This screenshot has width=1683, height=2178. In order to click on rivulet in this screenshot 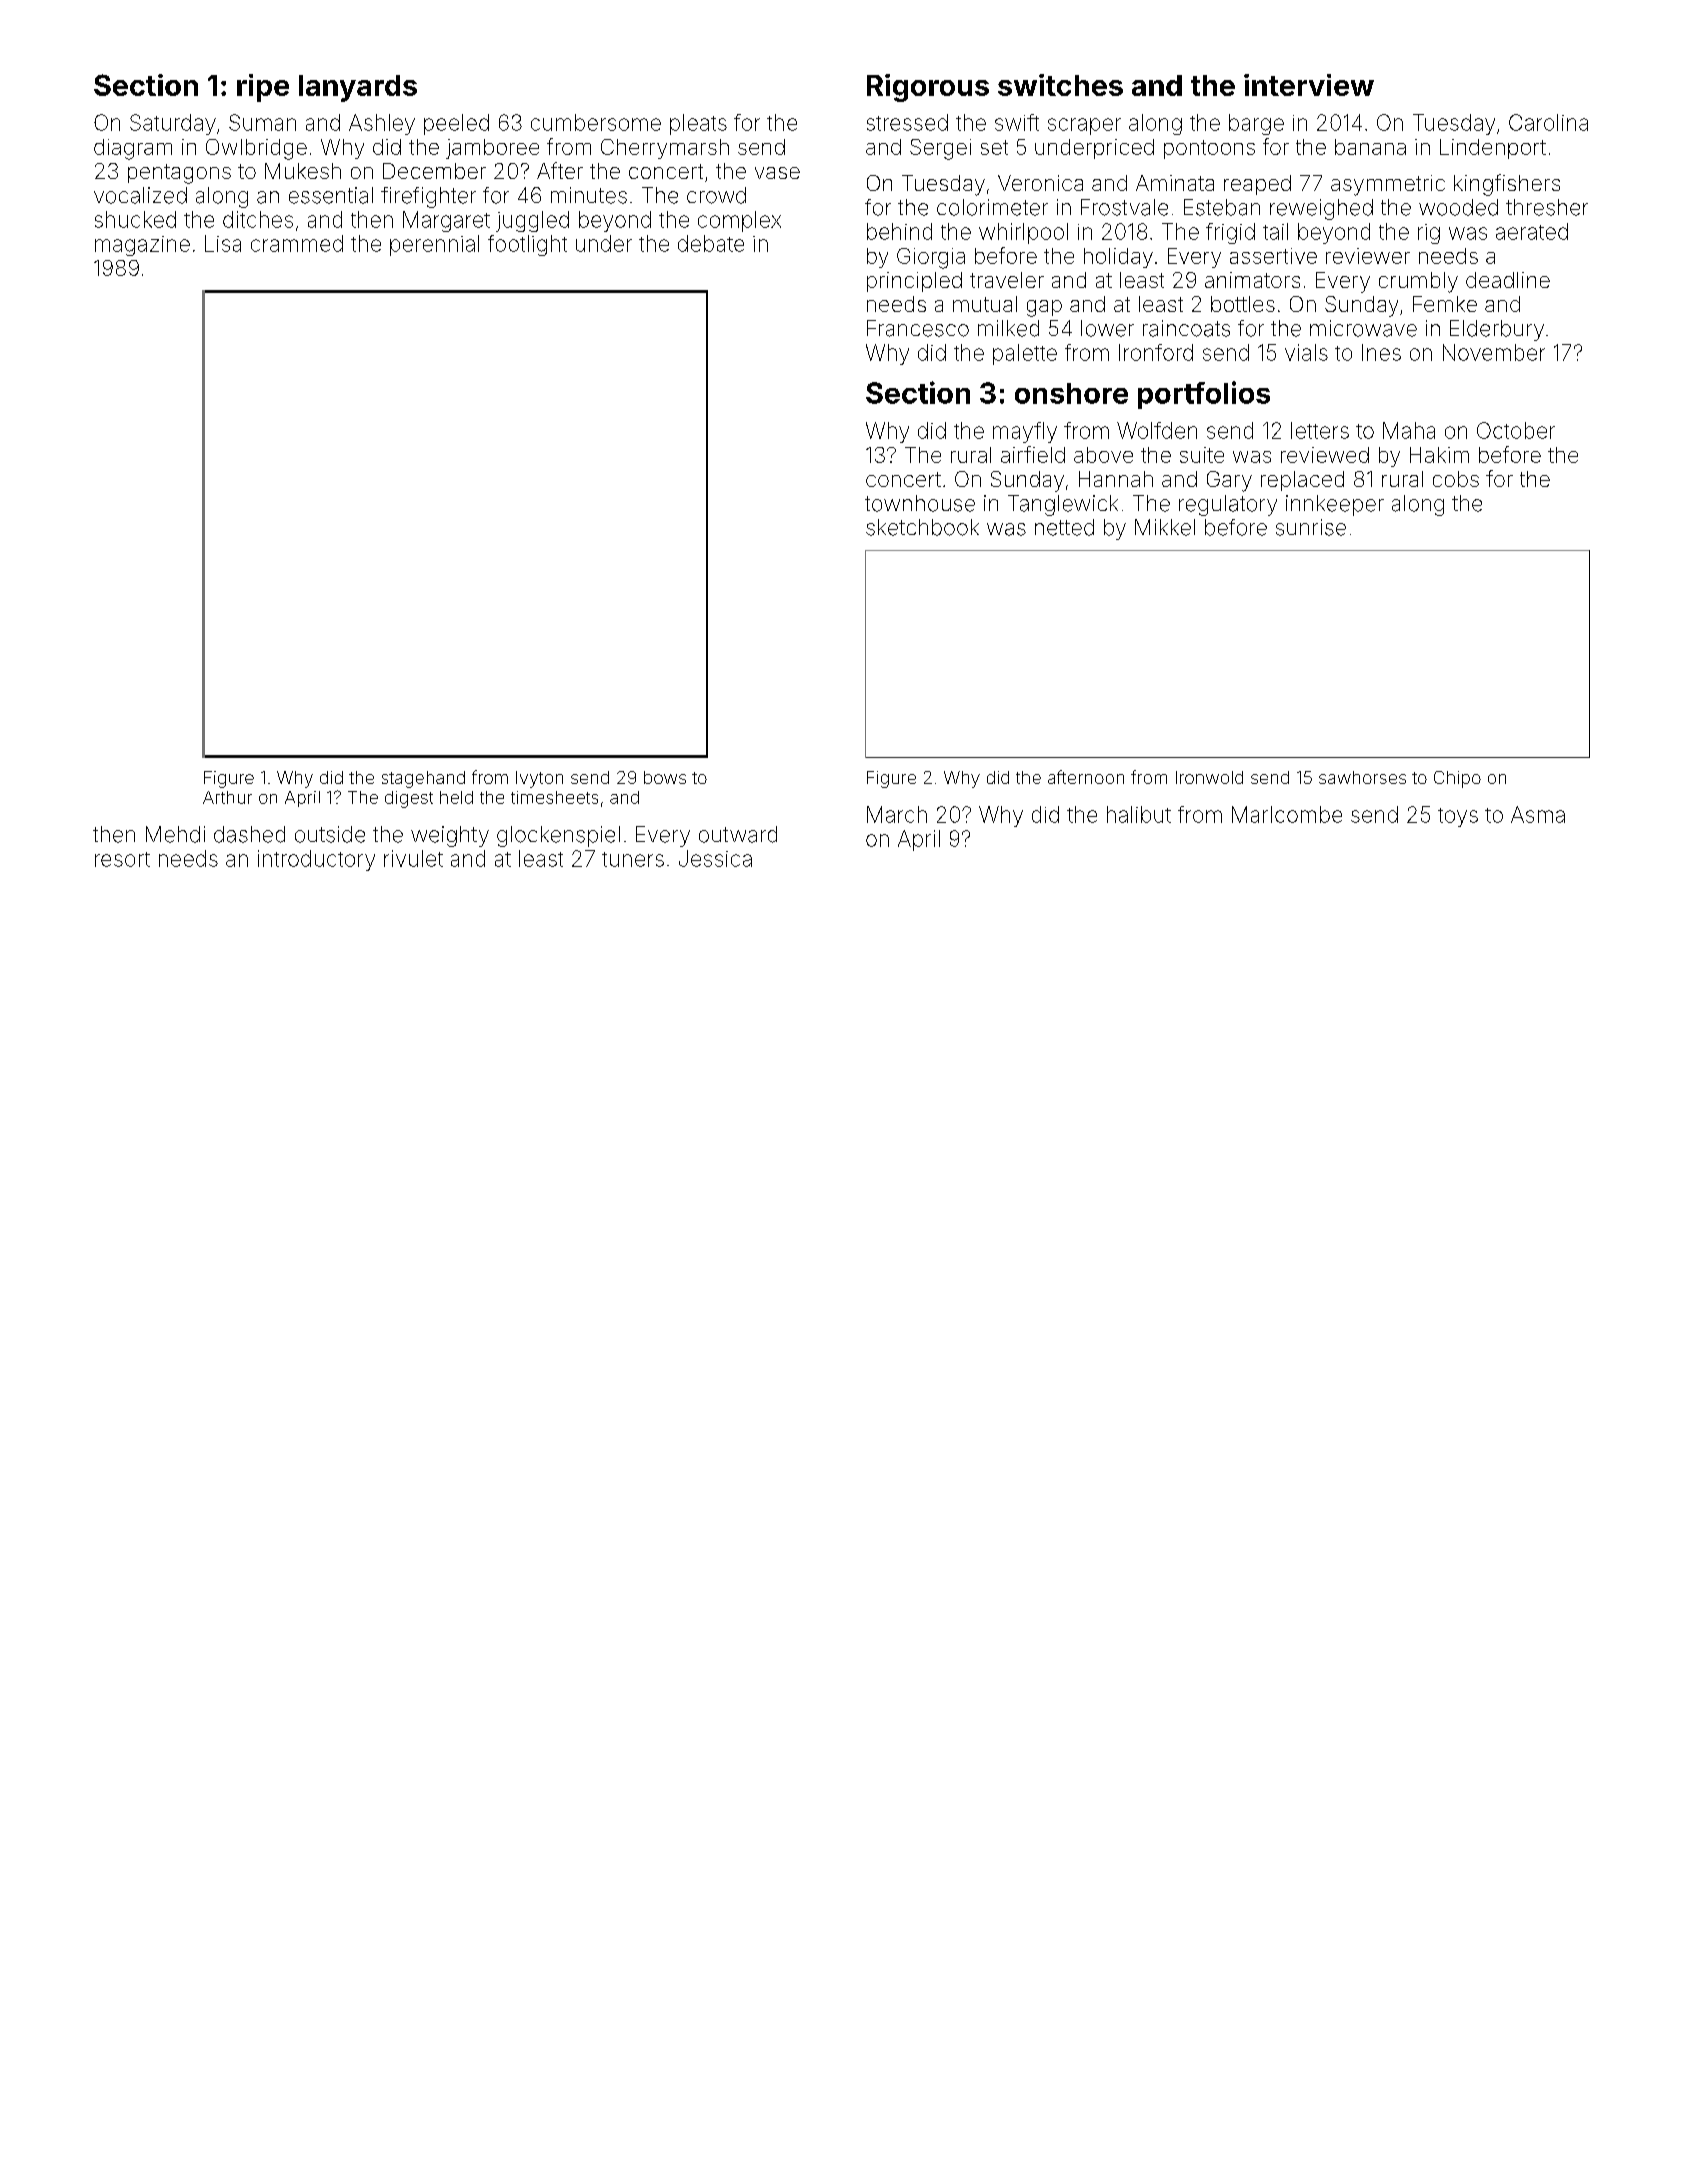, I will do `click(413, 858)`.
